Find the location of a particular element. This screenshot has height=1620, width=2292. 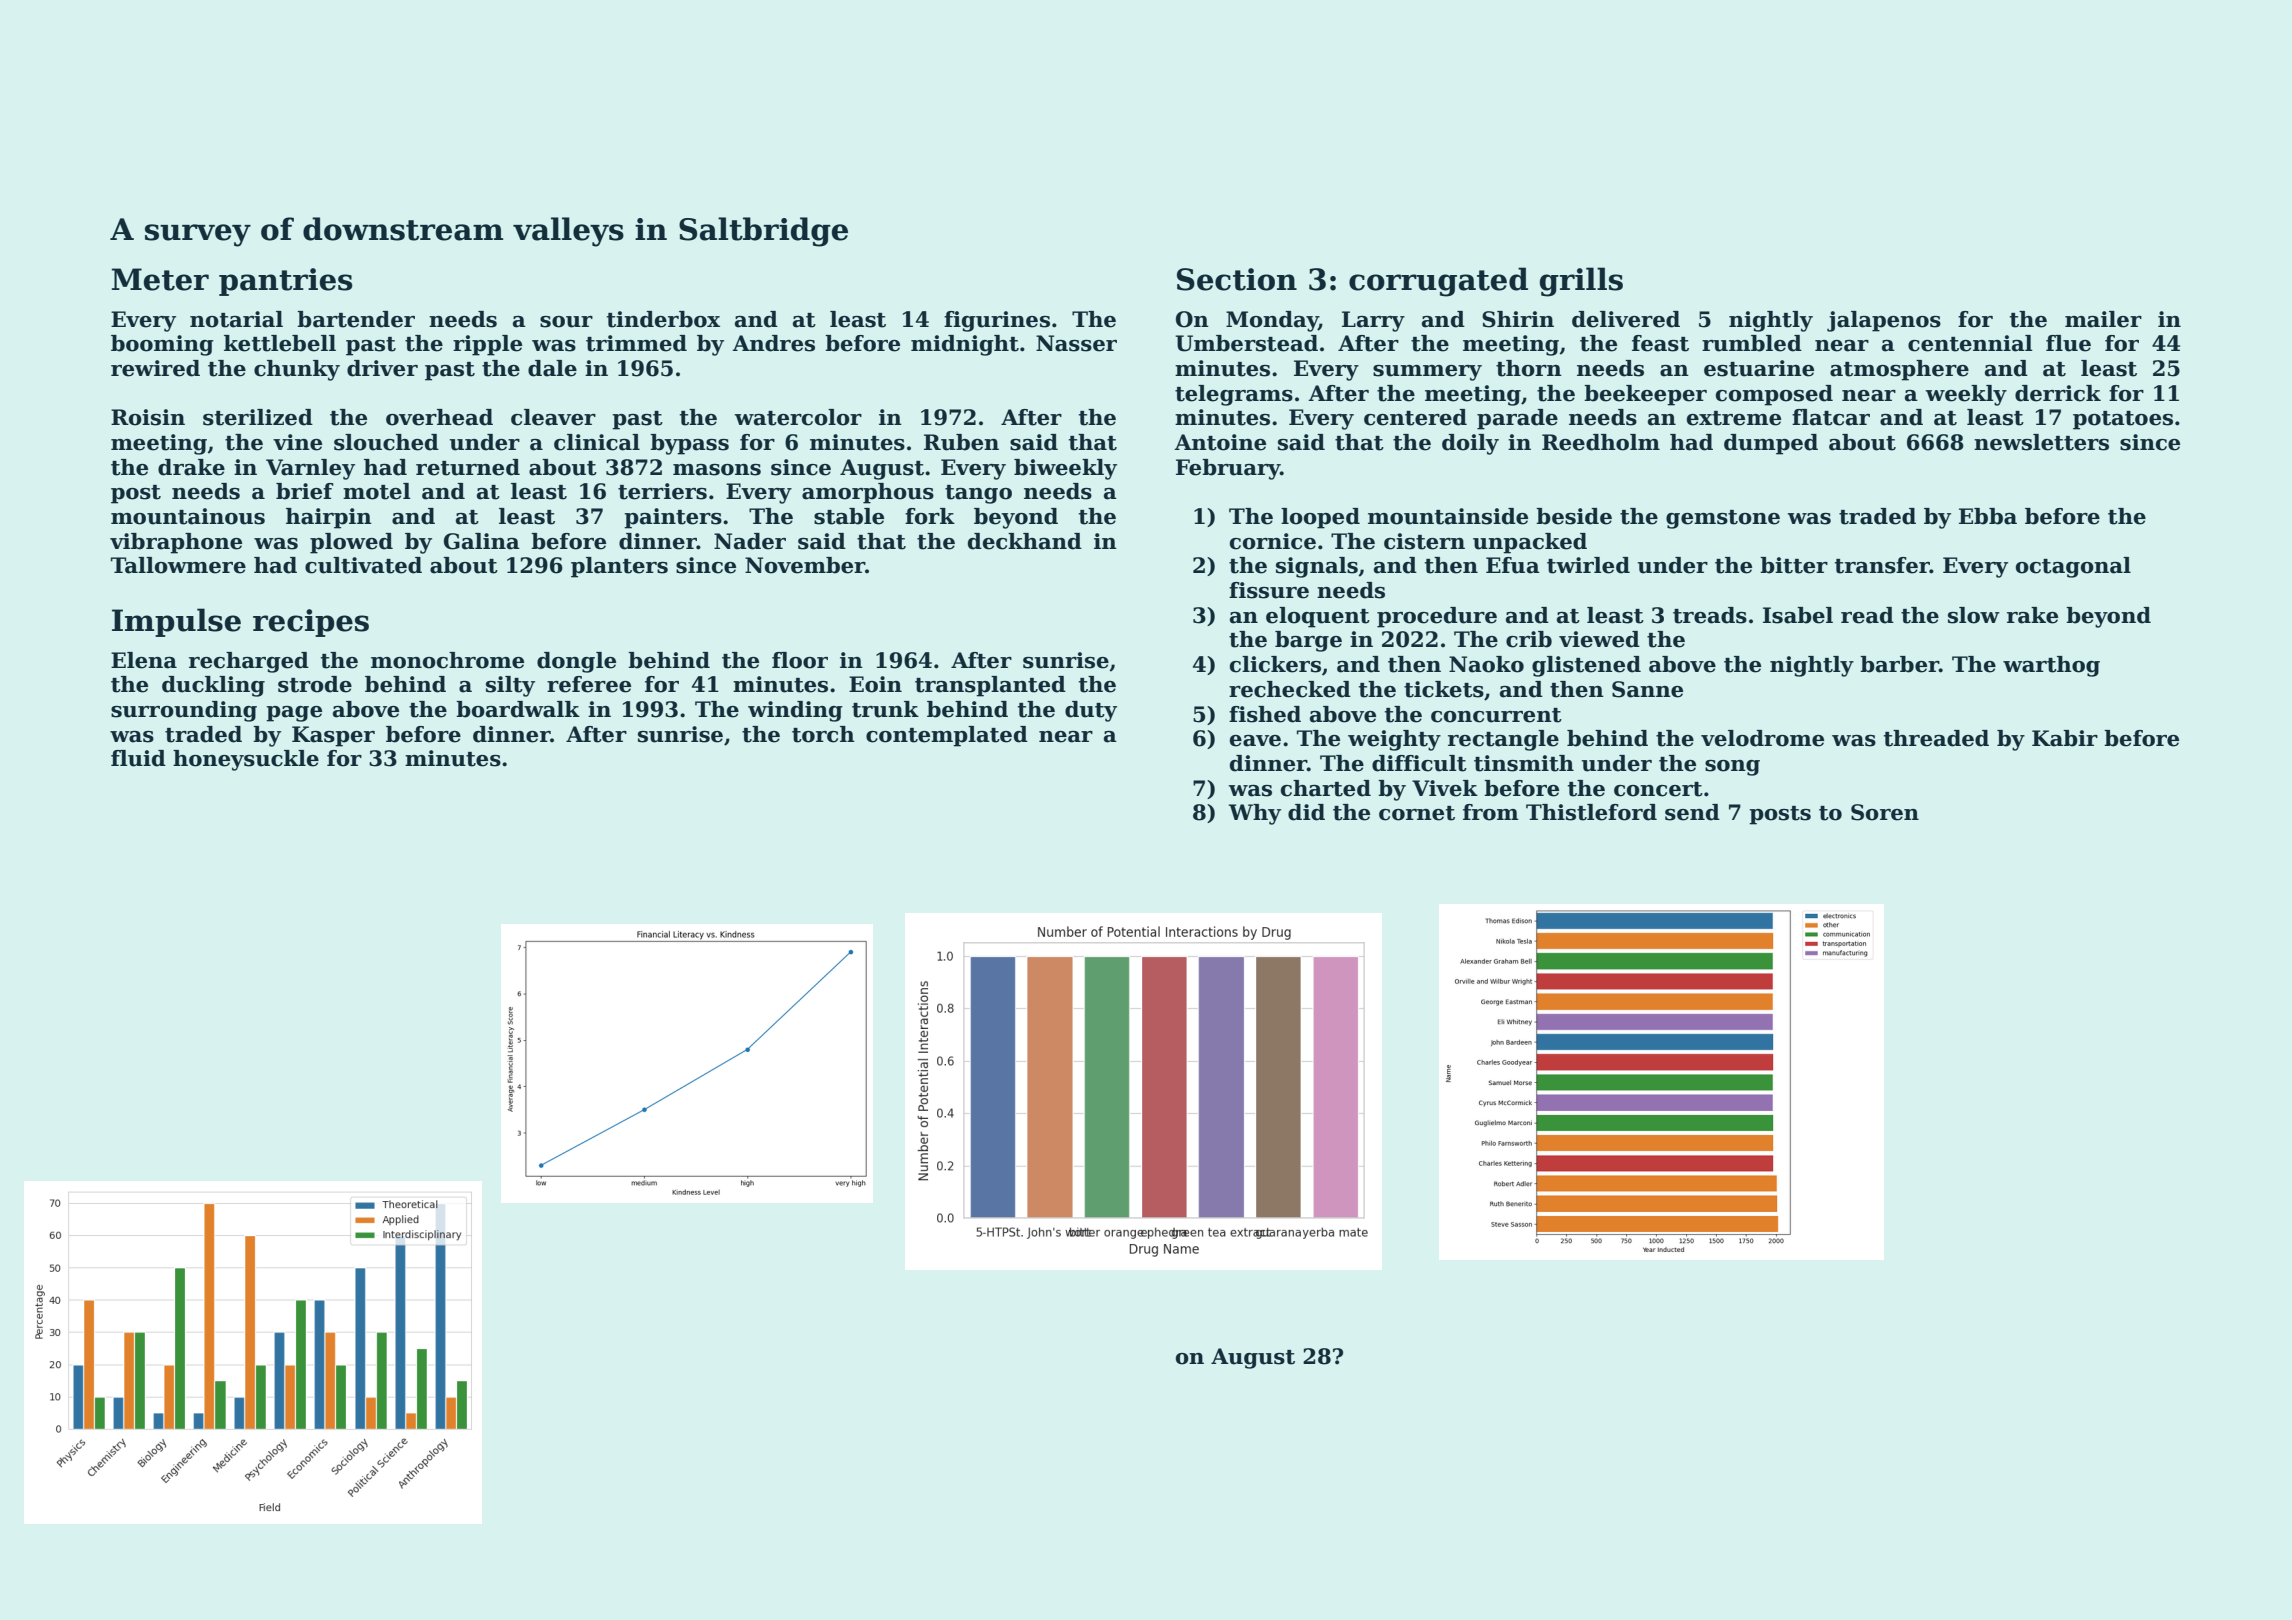

send is located at coordinates (1692, 812).
